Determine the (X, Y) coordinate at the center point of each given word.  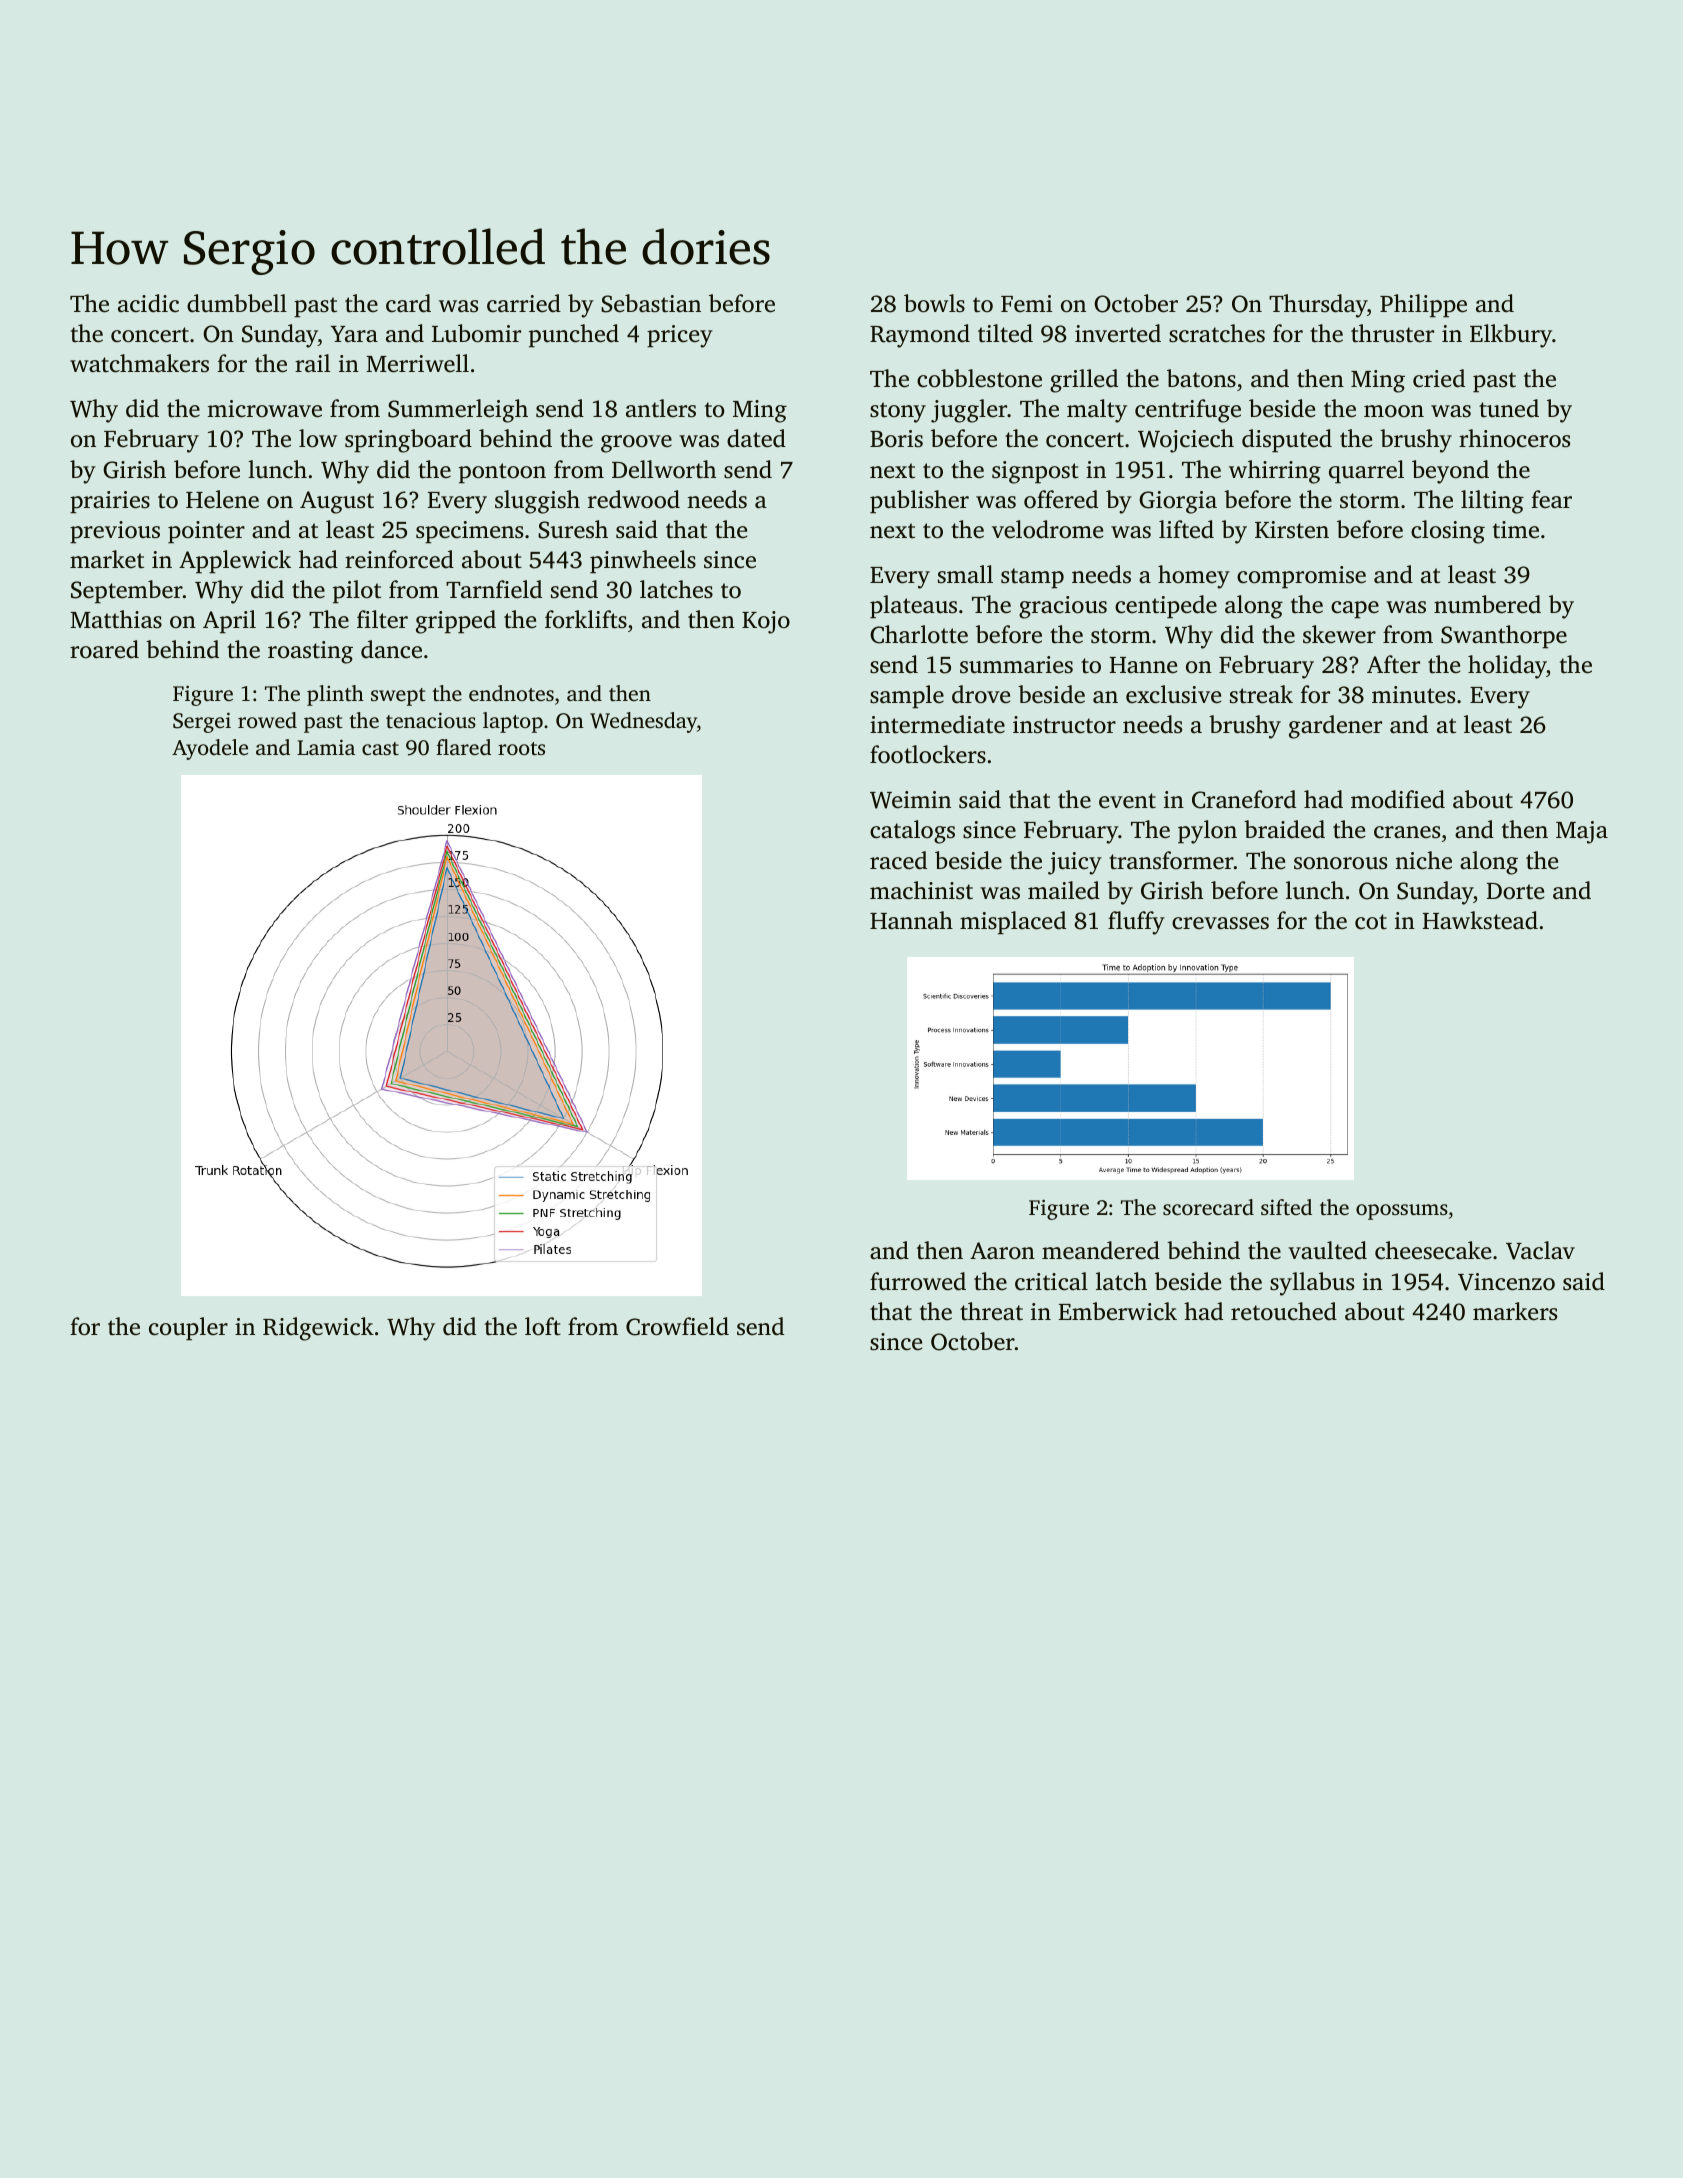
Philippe (1423, 306)
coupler (188, 1329)
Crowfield (677, 1326)
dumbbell (237, 303)
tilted (1005, 333)
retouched (1284, 1311)
